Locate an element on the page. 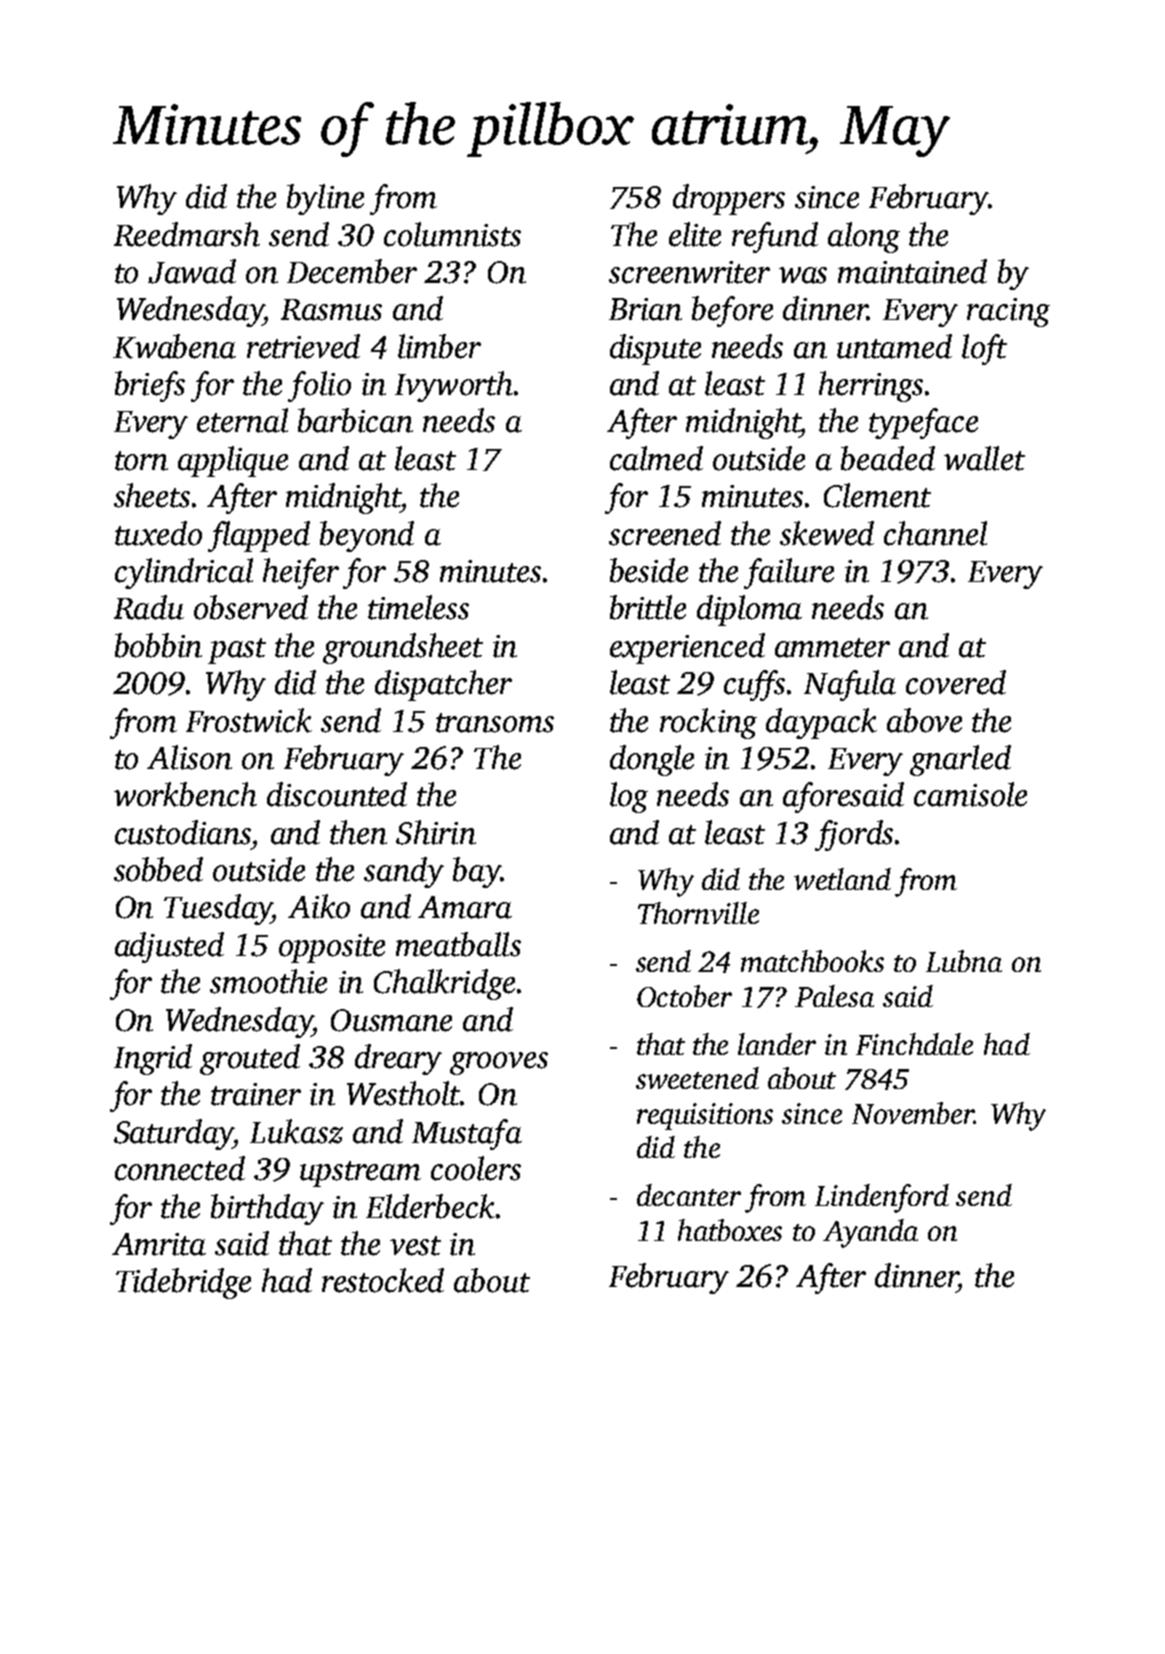 This image has height=1654, width=1165. Tidebridge is located at coordinates (183, 1283).
